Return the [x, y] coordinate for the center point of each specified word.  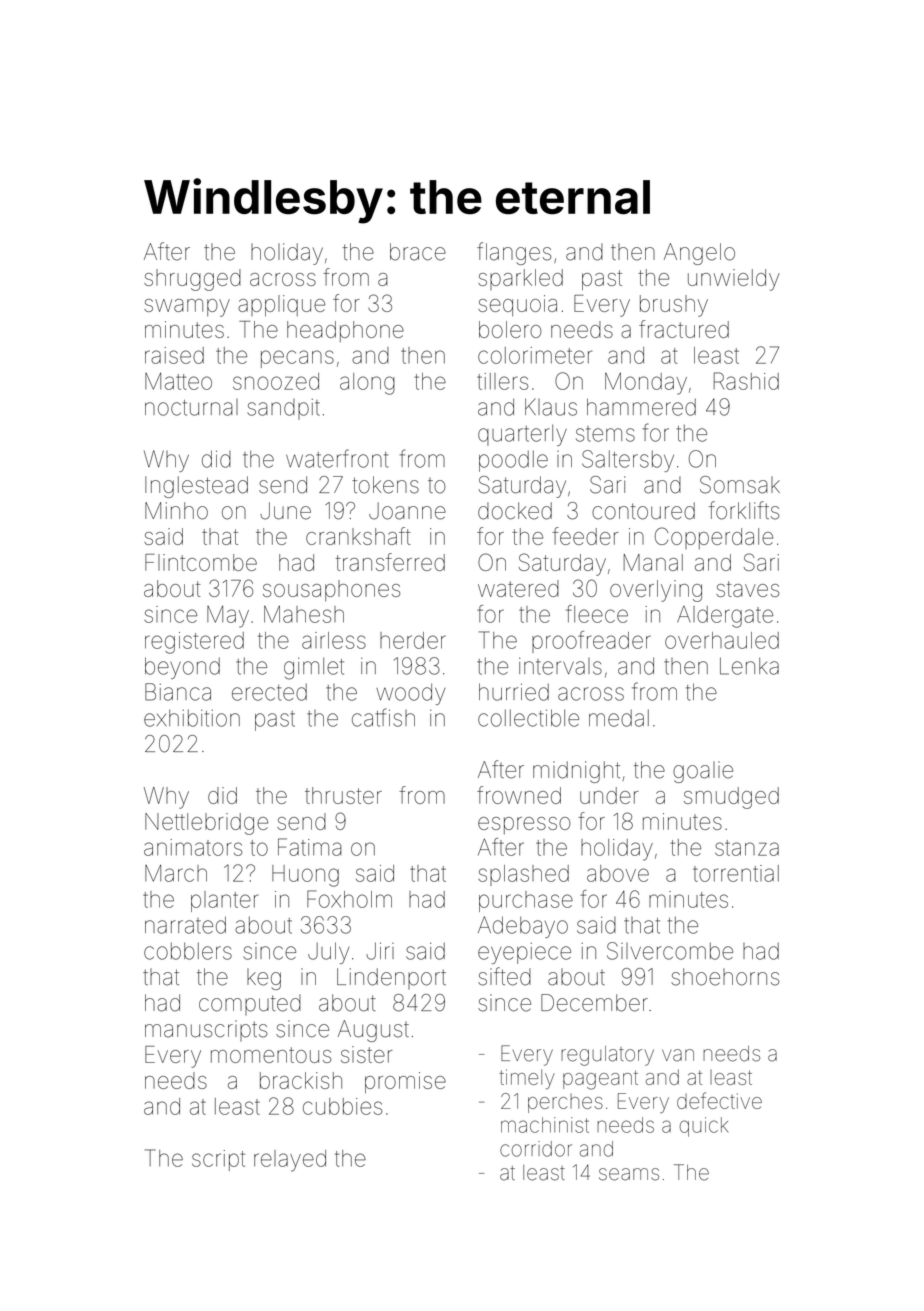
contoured [643, 511]
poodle [513, 461]
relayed [290, 1161]
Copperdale [714, 538]
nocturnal [191, 407]
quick [704, 1127]
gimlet [314, 668]
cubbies [342, 1106]
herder [413, 640]
